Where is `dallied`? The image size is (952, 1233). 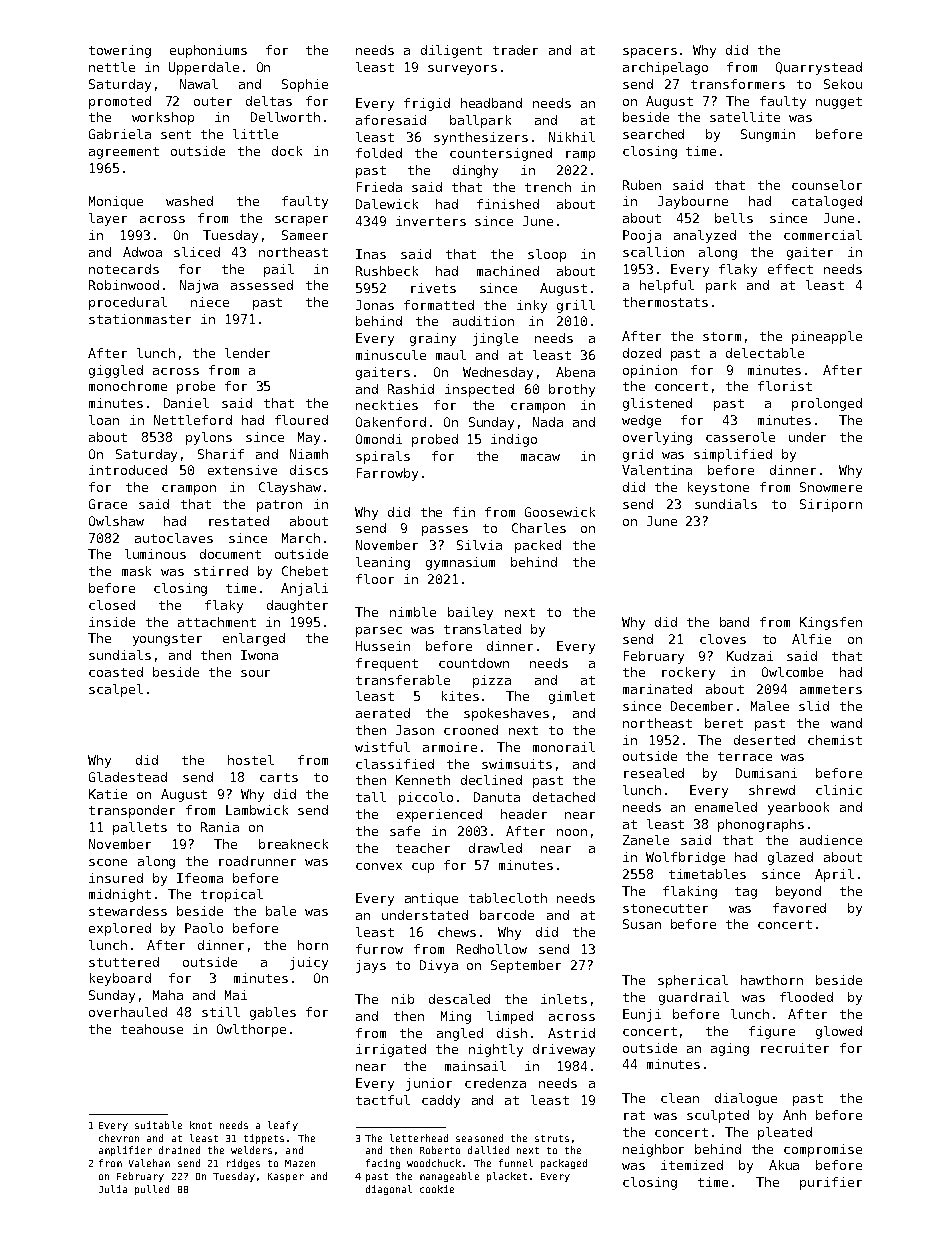 dallied is located at coordinates (488, 1150).
